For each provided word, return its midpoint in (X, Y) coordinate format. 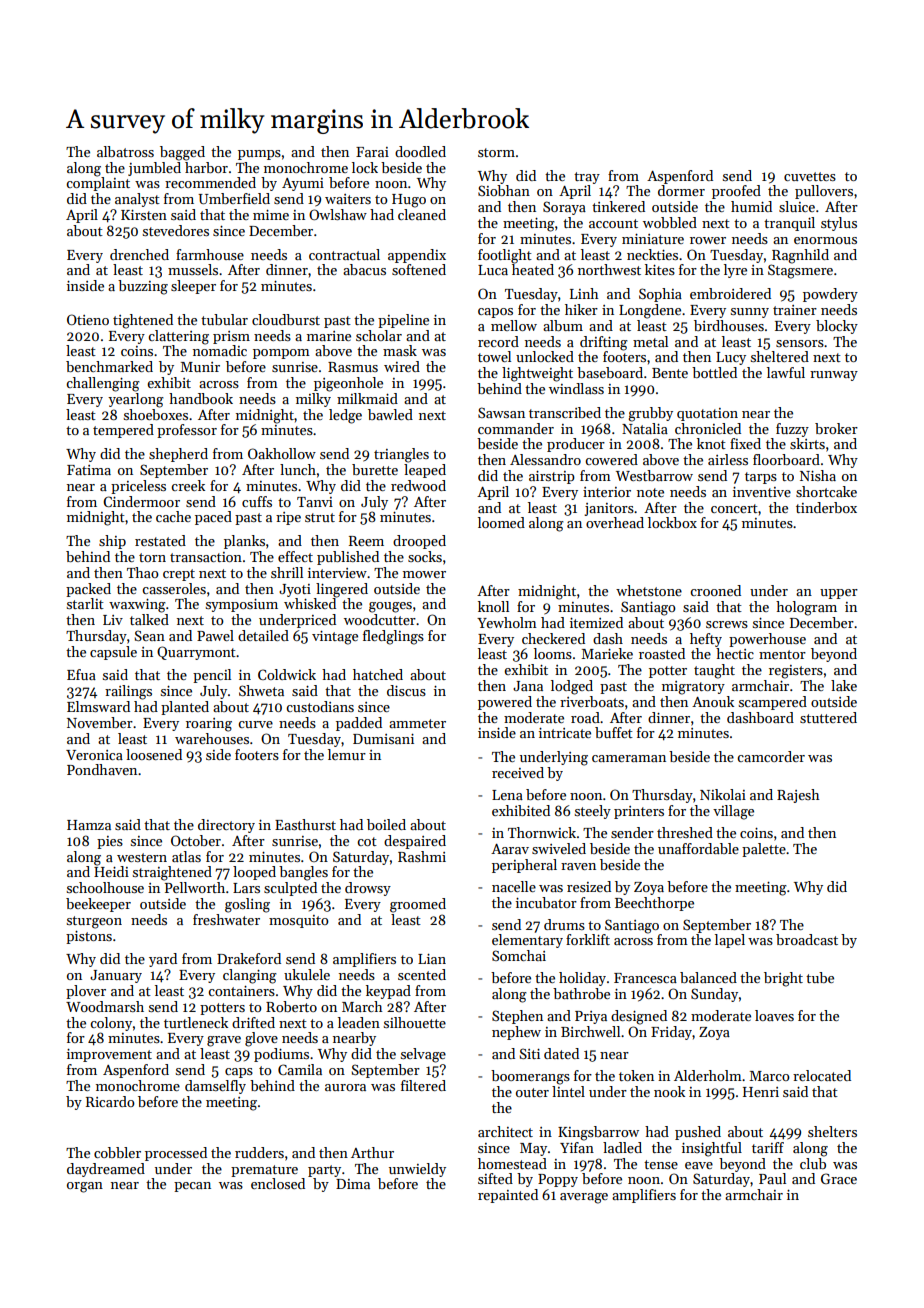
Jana (528, 686)
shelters (832, 1131)
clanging (250, 976)
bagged (182, 153)
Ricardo (110, 1101)
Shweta (261, 690)
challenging (103, 384)
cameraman (629, 758)
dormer (681, 190)
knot (711, 443)
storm (496, 152)
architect (505, 1131)
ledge (345, 416)
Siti (529, 1053)
